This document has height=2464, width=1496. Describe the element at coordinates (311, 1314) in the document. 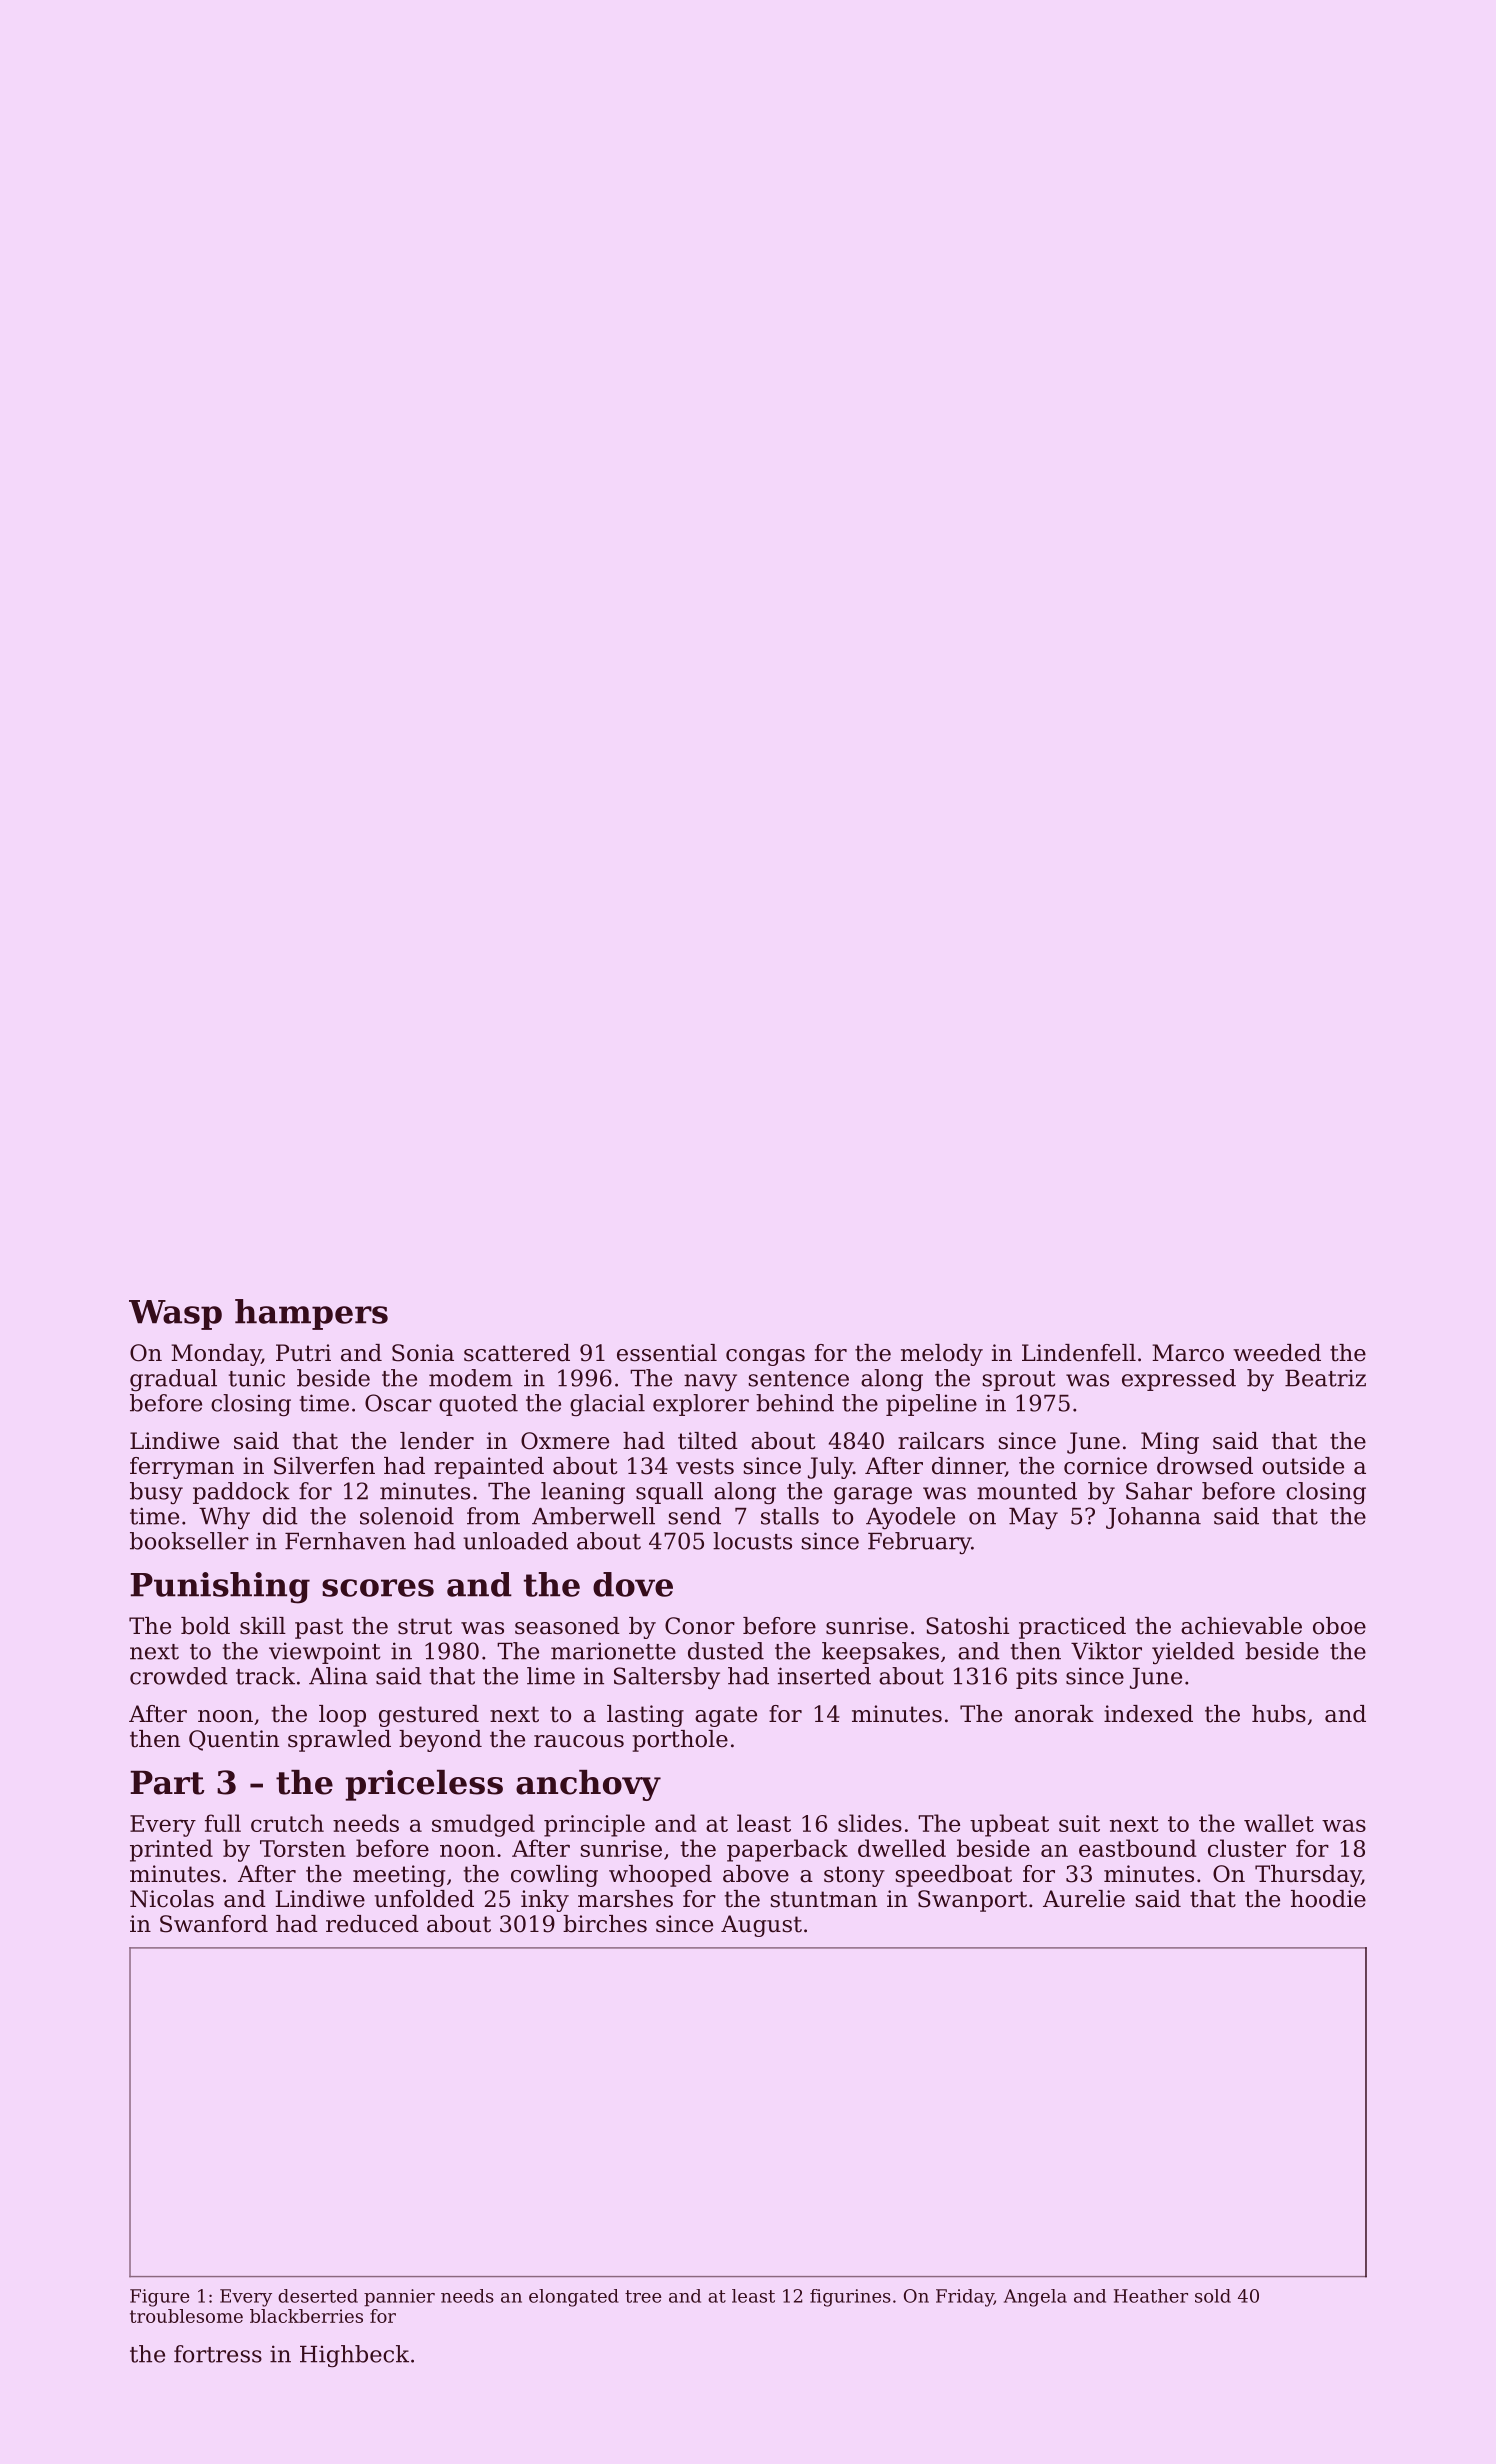

I see `hampers` at that location.
